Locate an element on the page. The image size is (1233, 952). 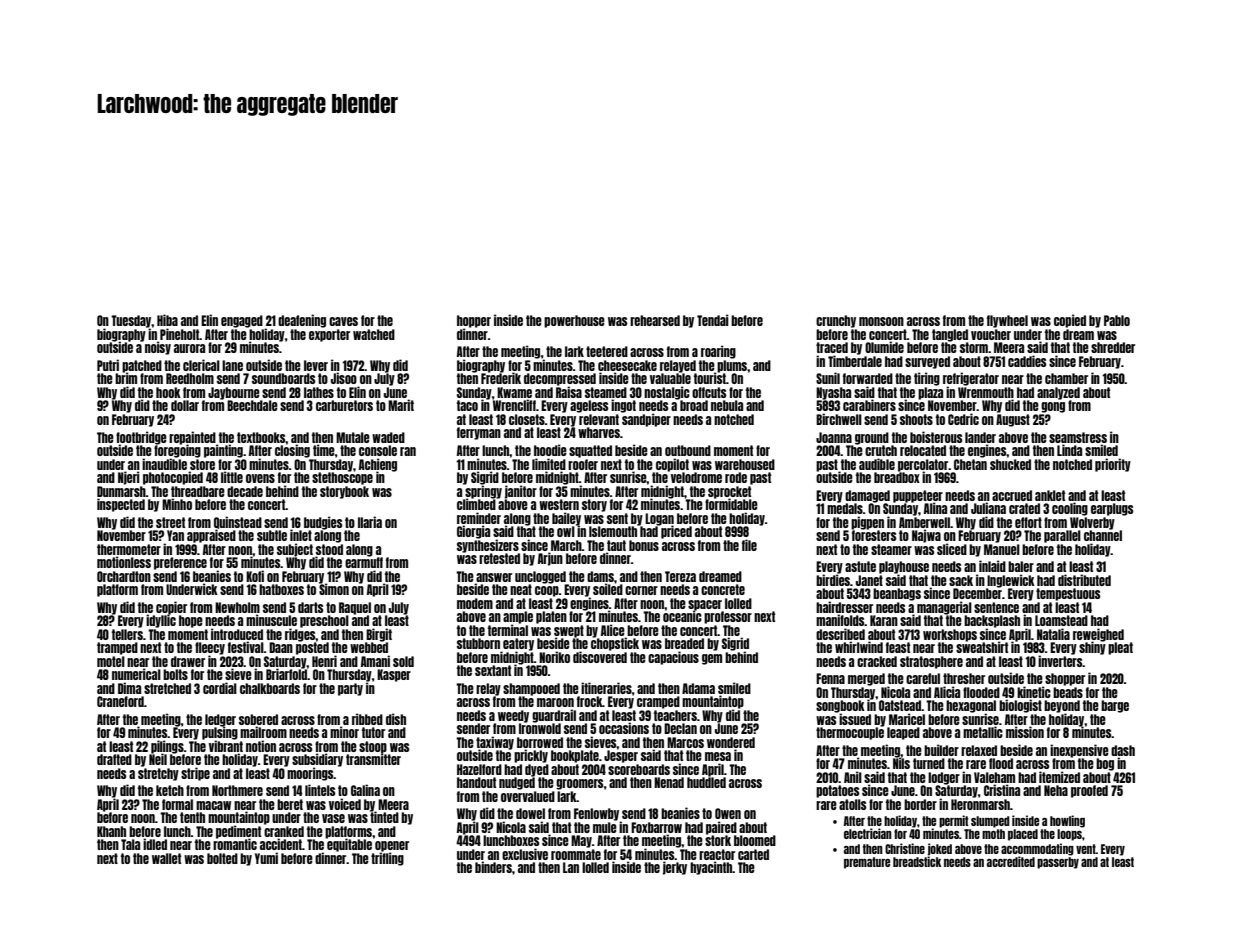
closing is located at coordinates (292, 451).
